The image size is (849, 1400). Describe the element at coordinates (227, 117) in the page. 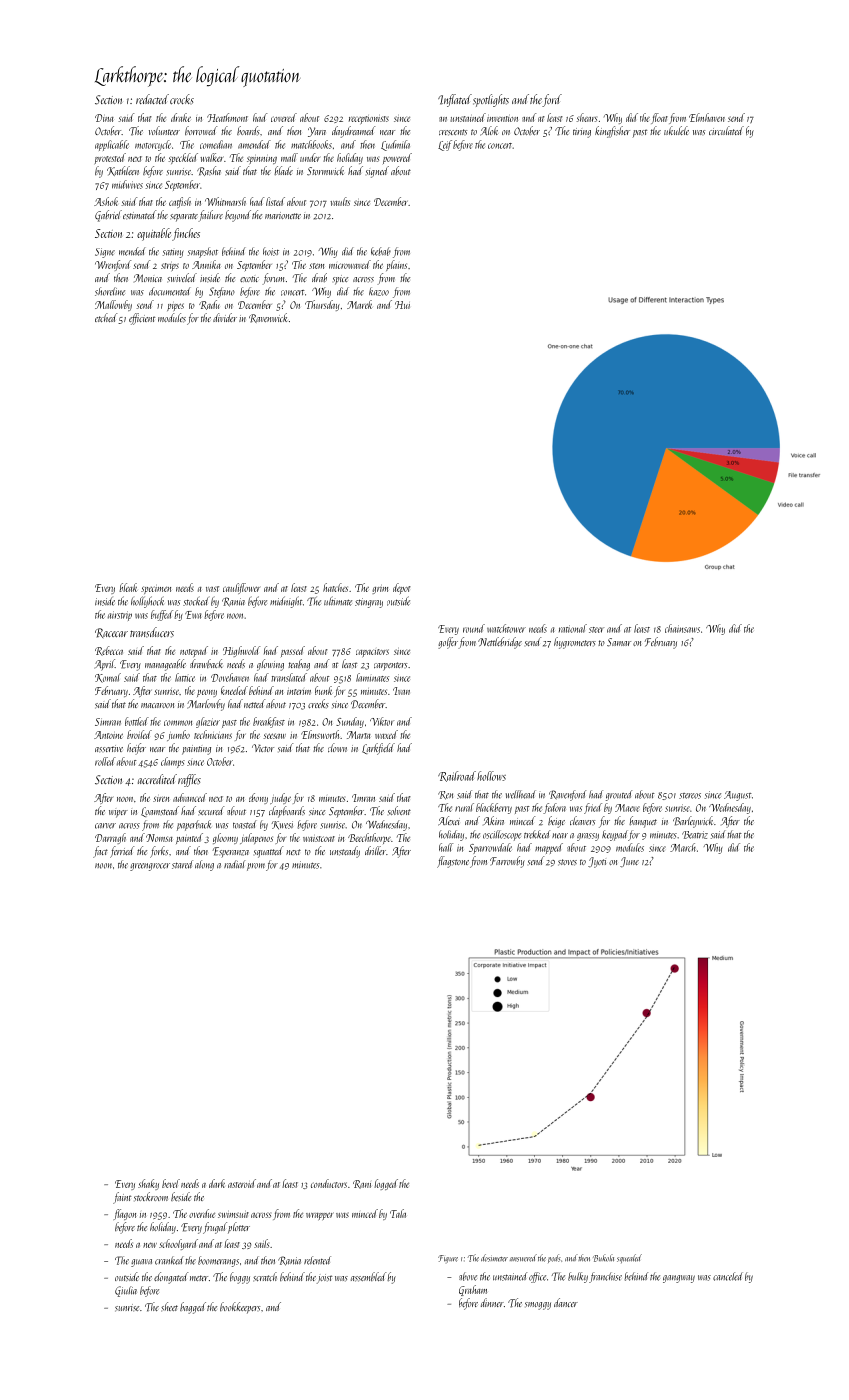

I see `Heathmont` at that location.
